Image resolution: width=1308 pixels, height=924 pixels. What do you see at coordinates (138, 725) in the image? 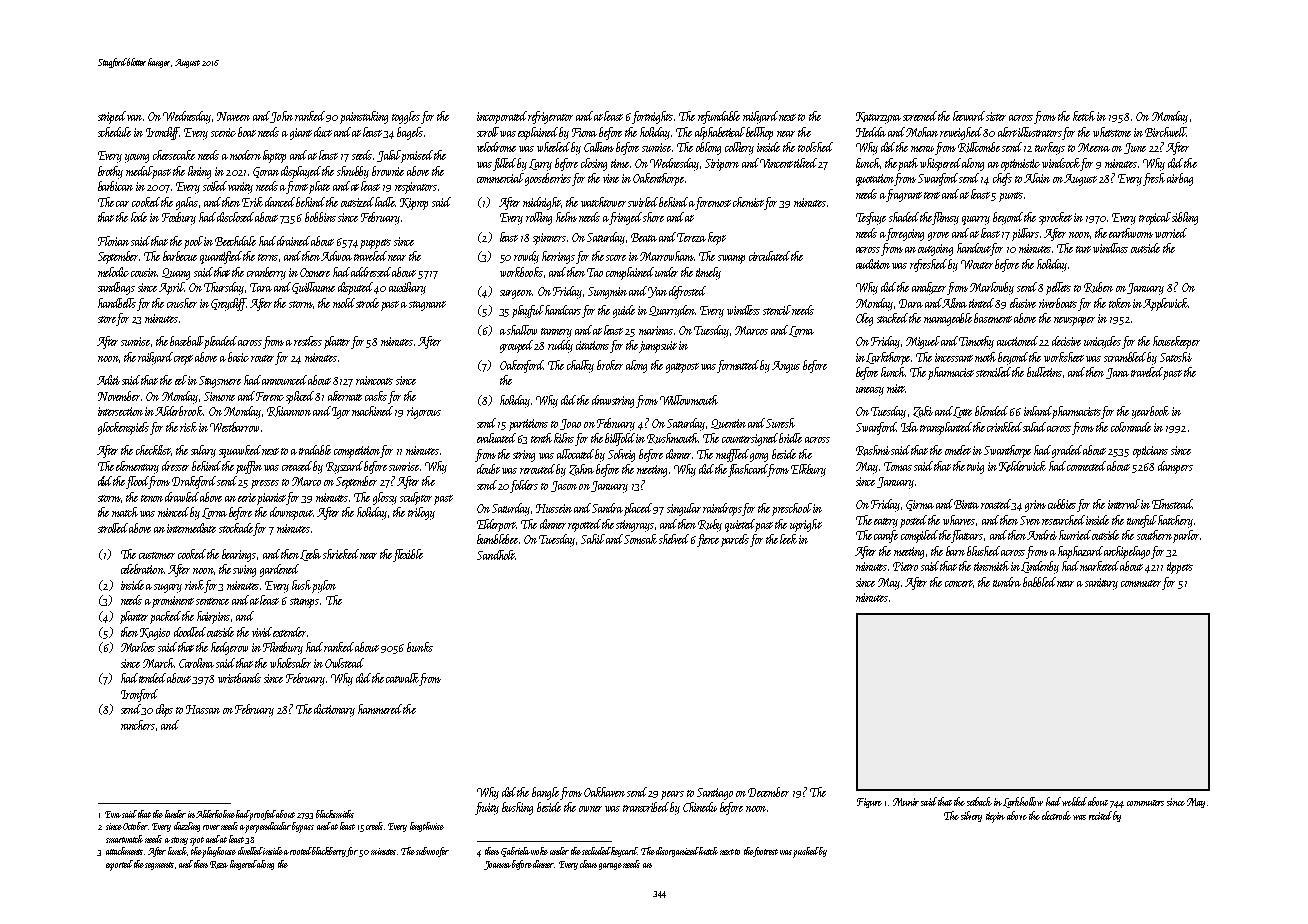
I see `ranchers` at bounding box center [138, 725].
